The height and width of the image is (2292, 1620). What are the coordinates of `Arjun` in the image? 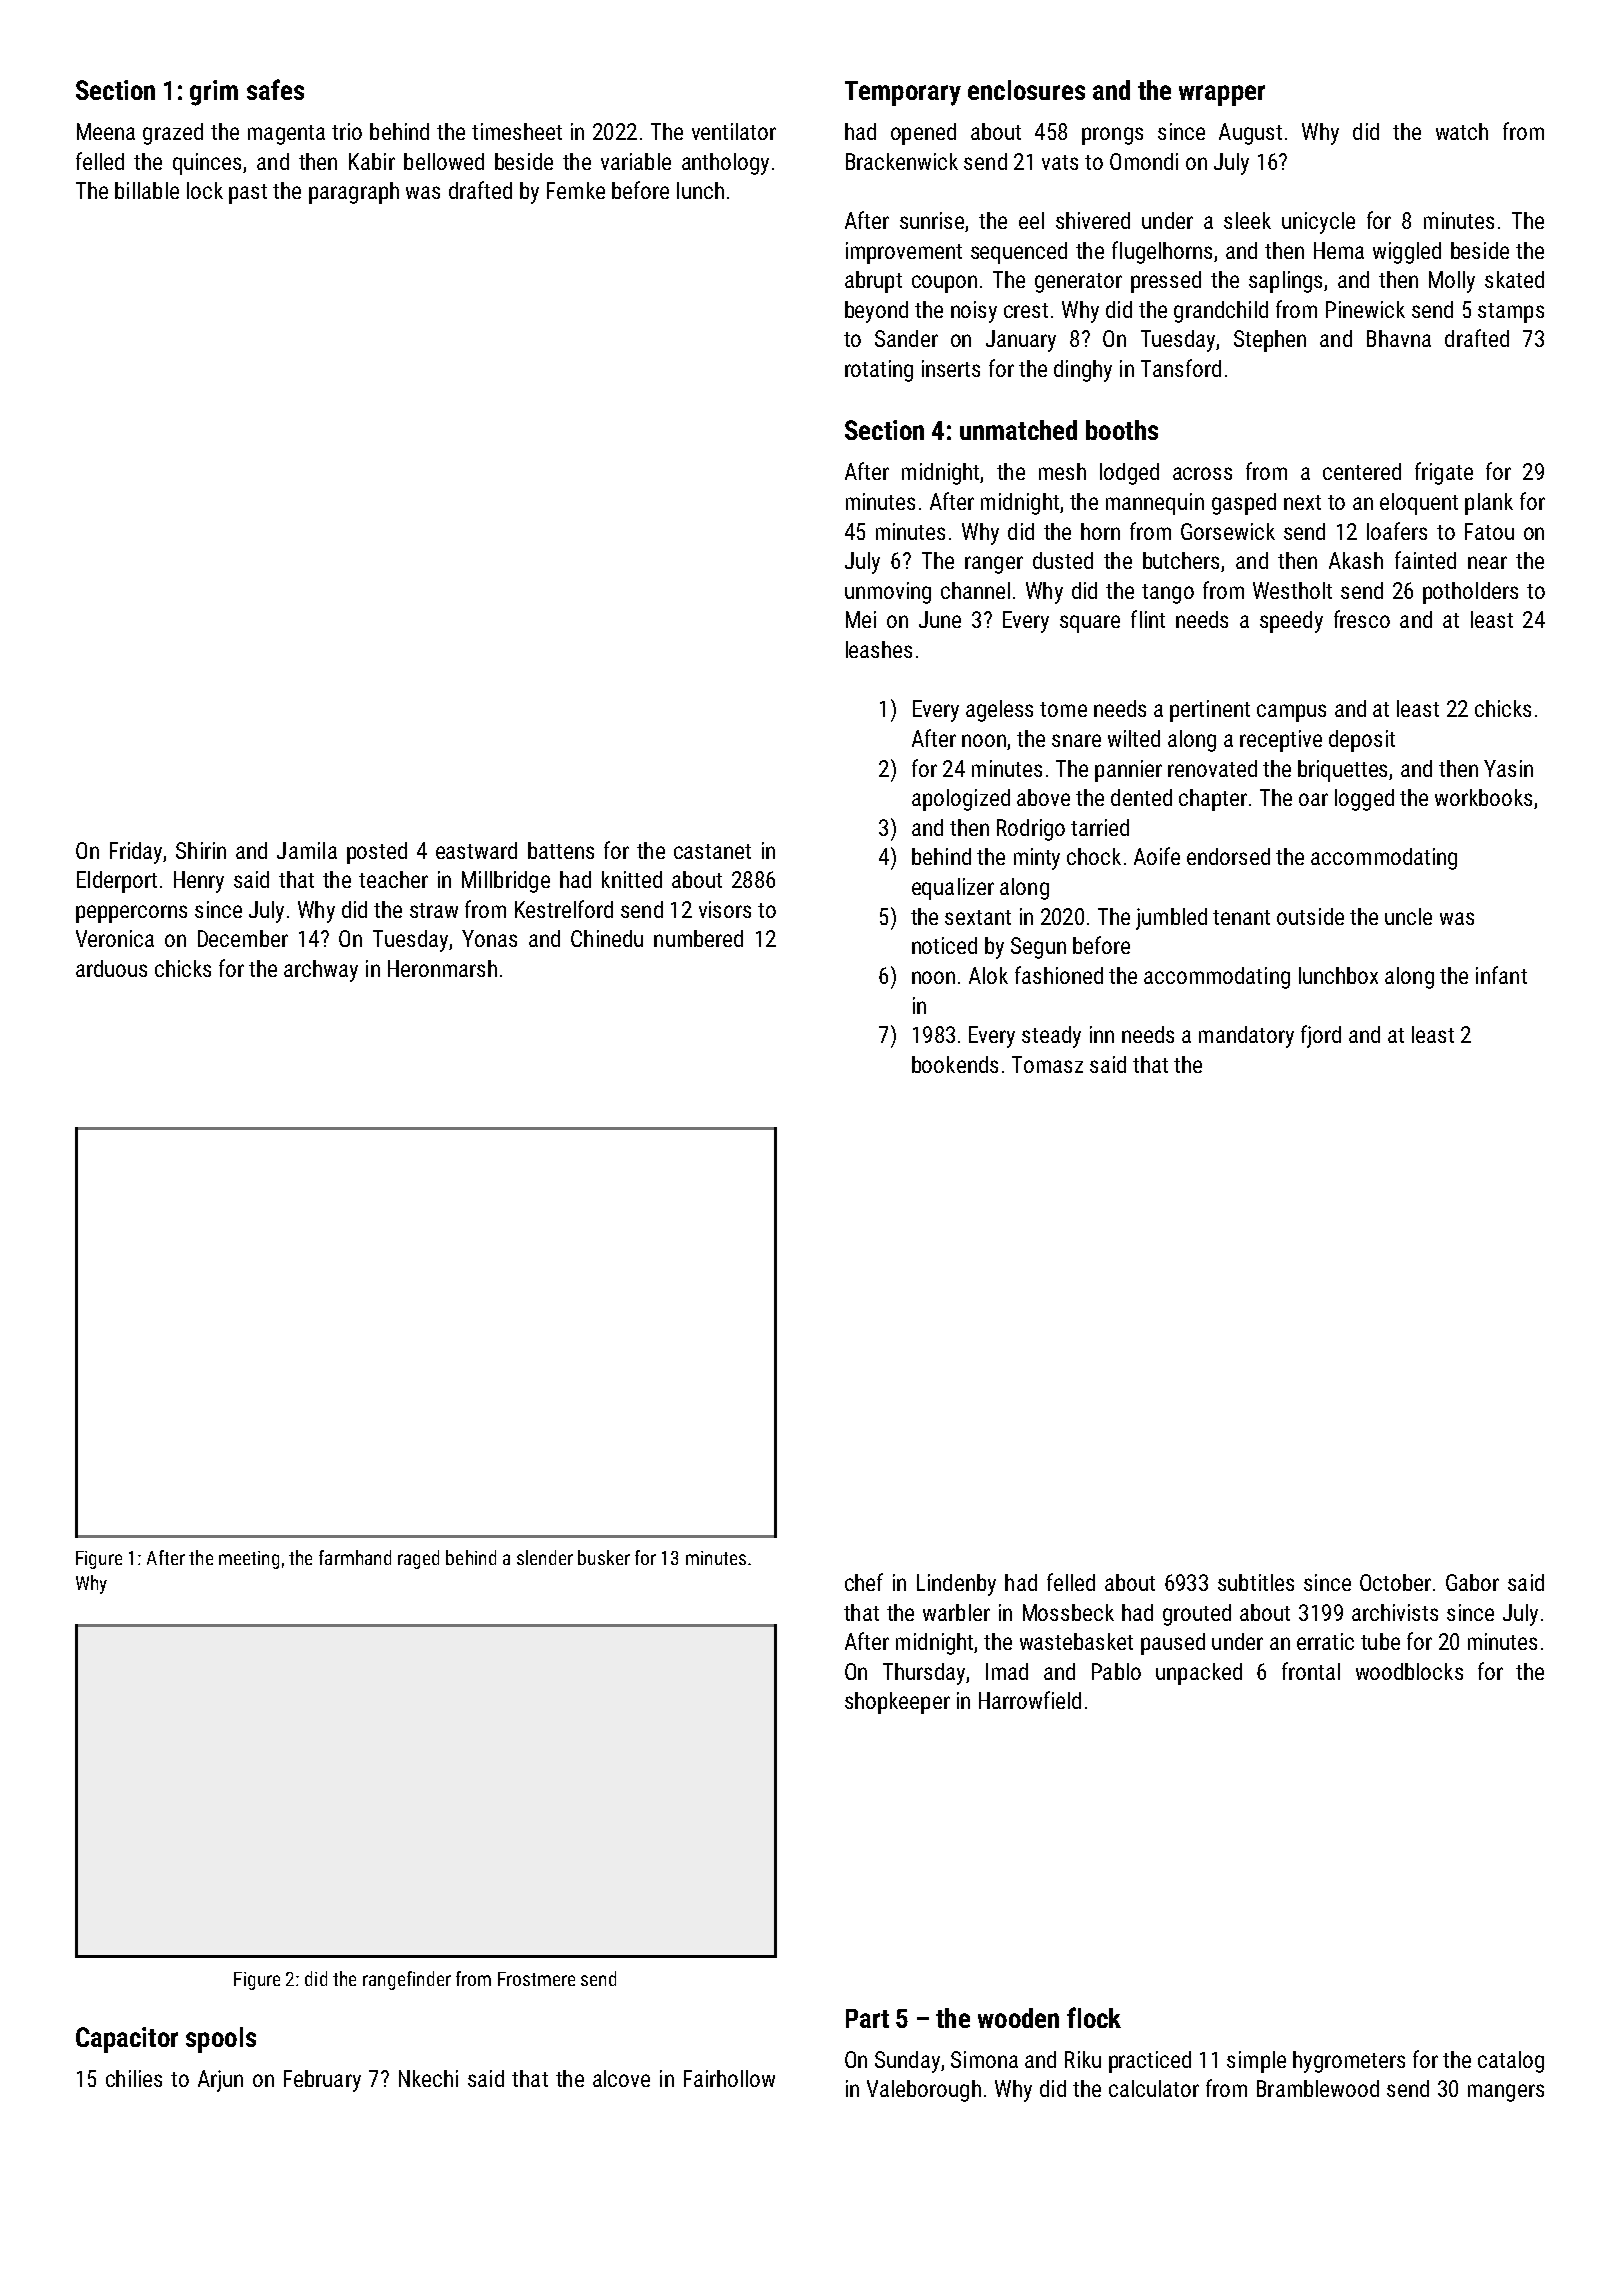 It's located at (220, 2081).
